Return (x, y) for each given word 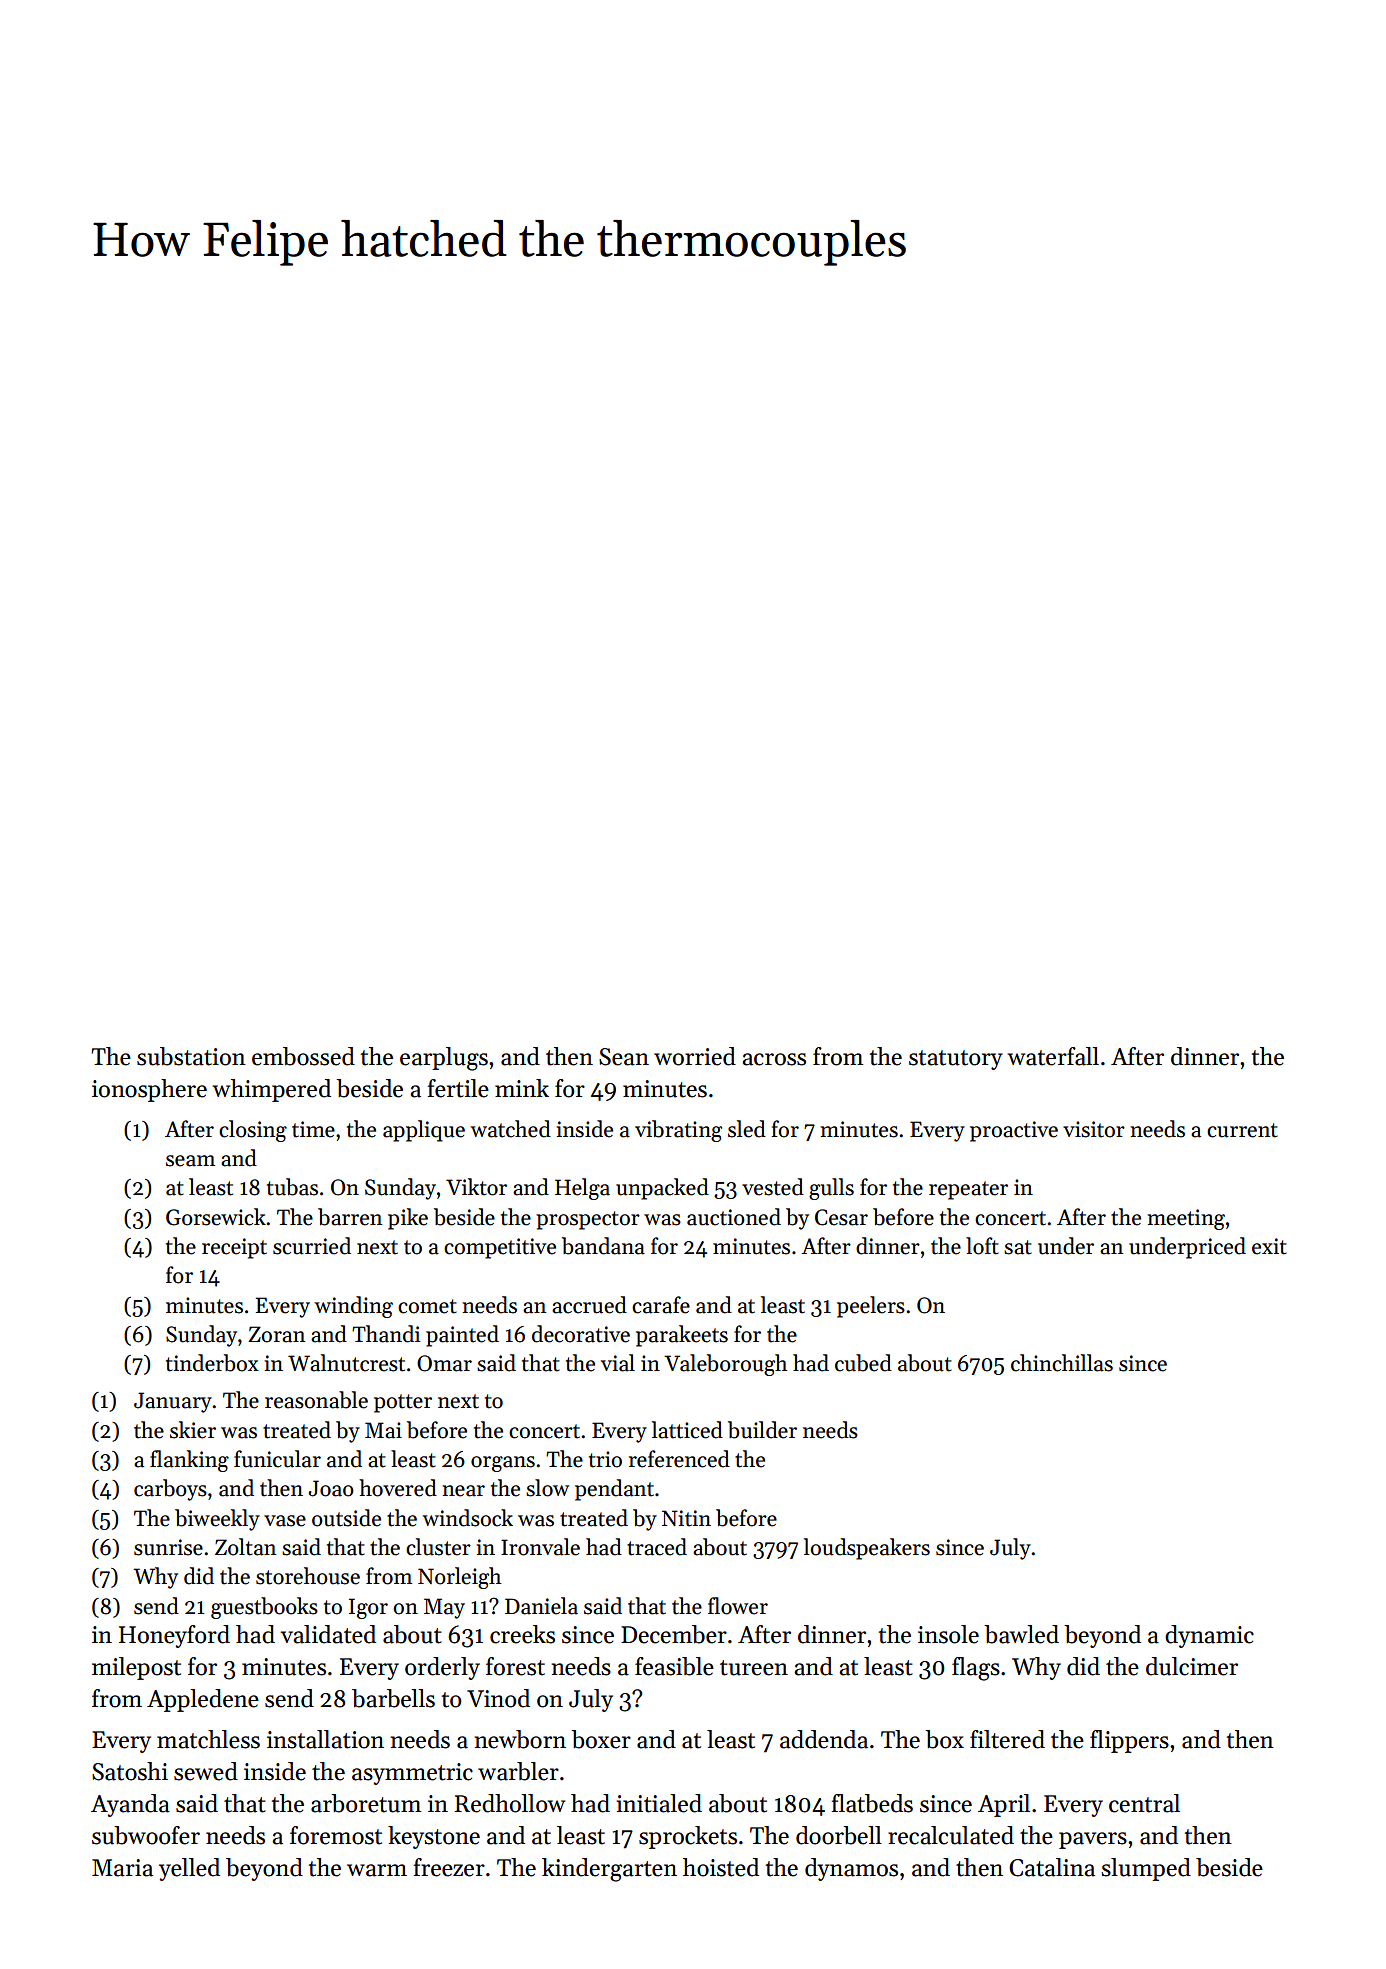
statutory (956, 1060)
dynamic (1209, 1636)
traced (657, 1547)
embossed (303, 1056)
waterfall (1053, 1056)
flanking (189, 1461)
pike (408, 1219)
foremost (336, 1835)
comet (427, 1306)
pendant (614, 1490)
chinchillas (1062, 1363)
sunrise (168, 1547)
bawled (1021, 1634)
